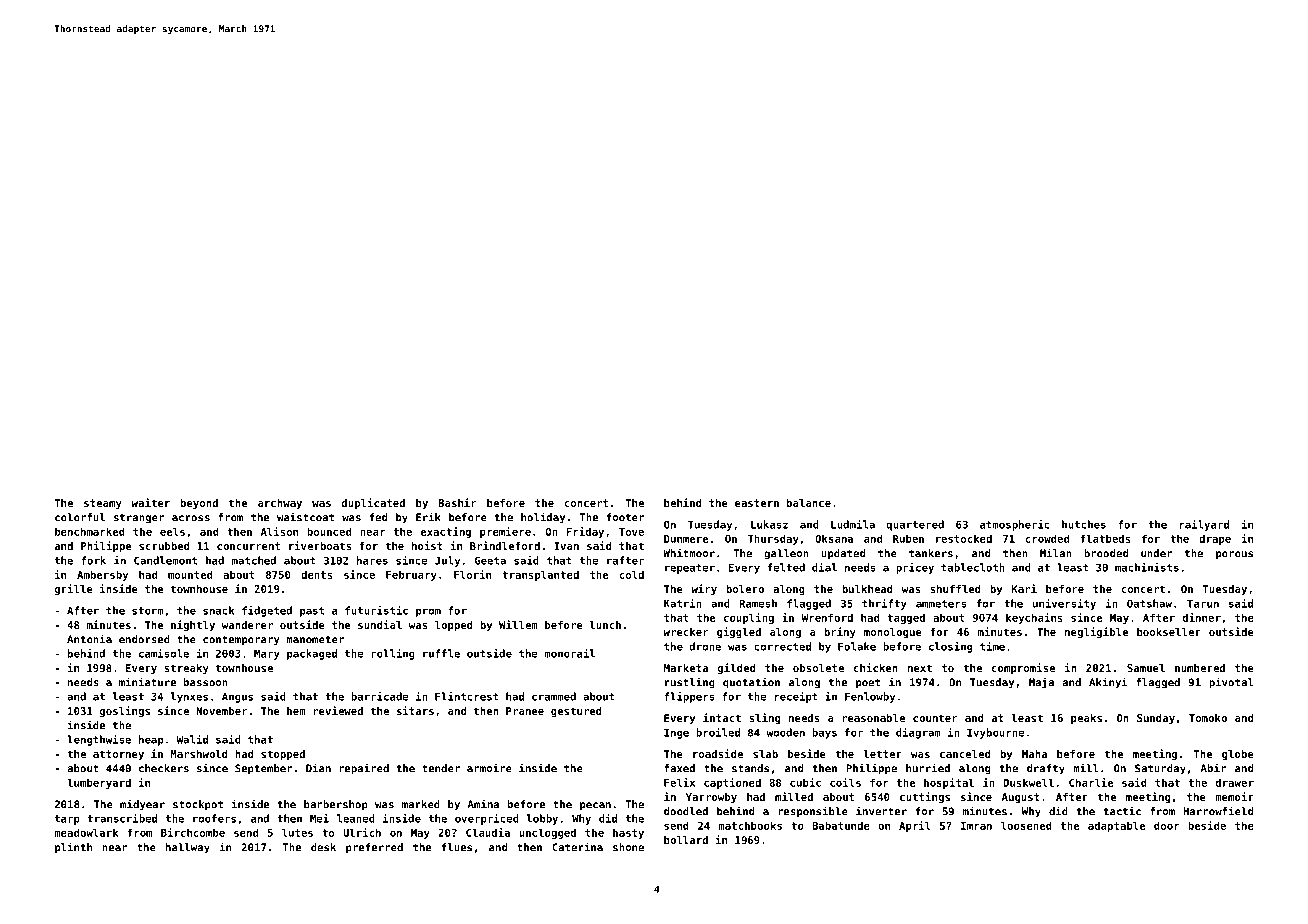 This screenshot has height=924, width=1308. I want to click on grille, so click(74, 589).
